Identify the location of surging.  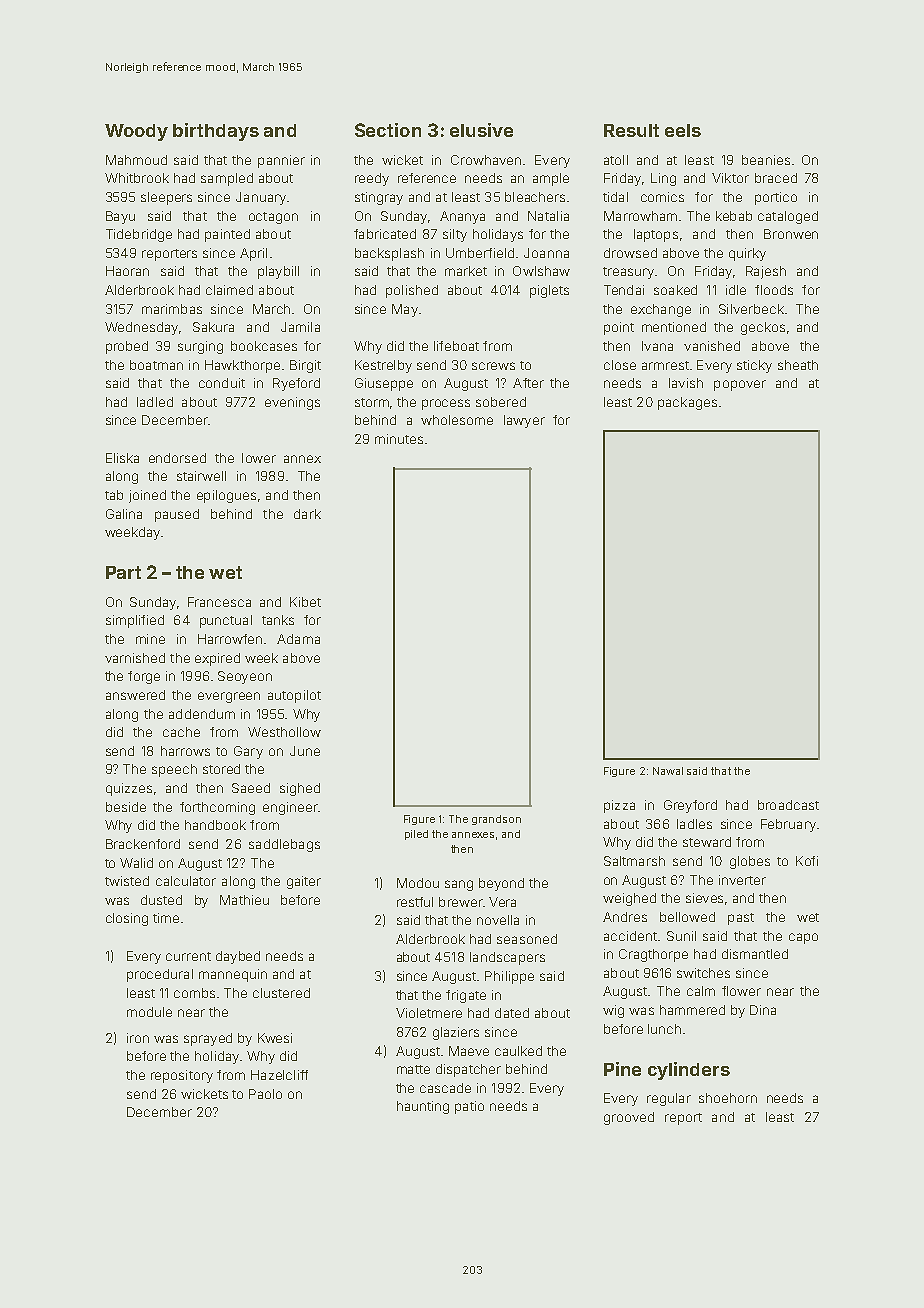
(200, 347).
